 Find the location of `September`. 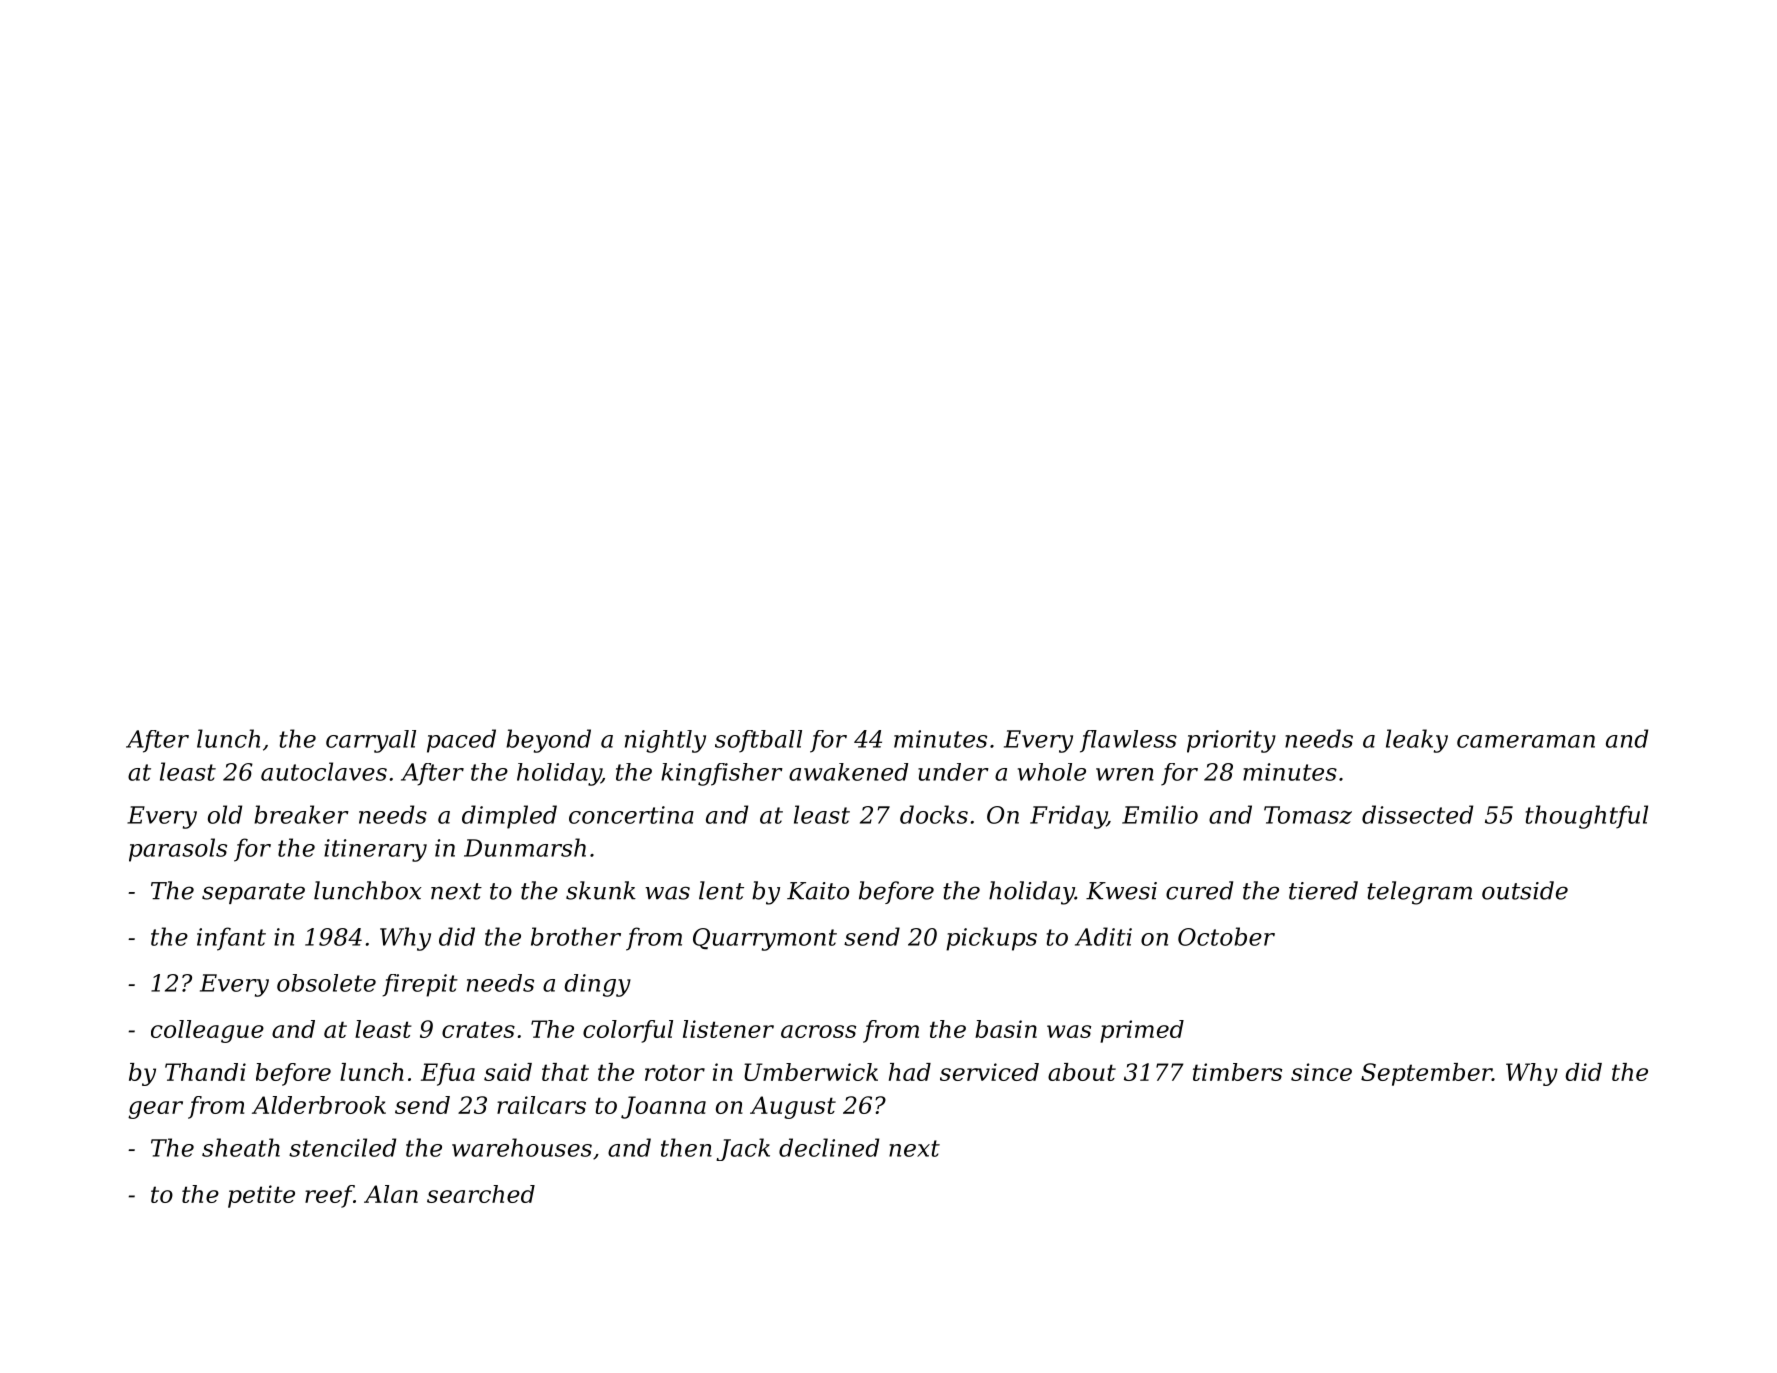

September is located at coordinates (1426, 1074).
